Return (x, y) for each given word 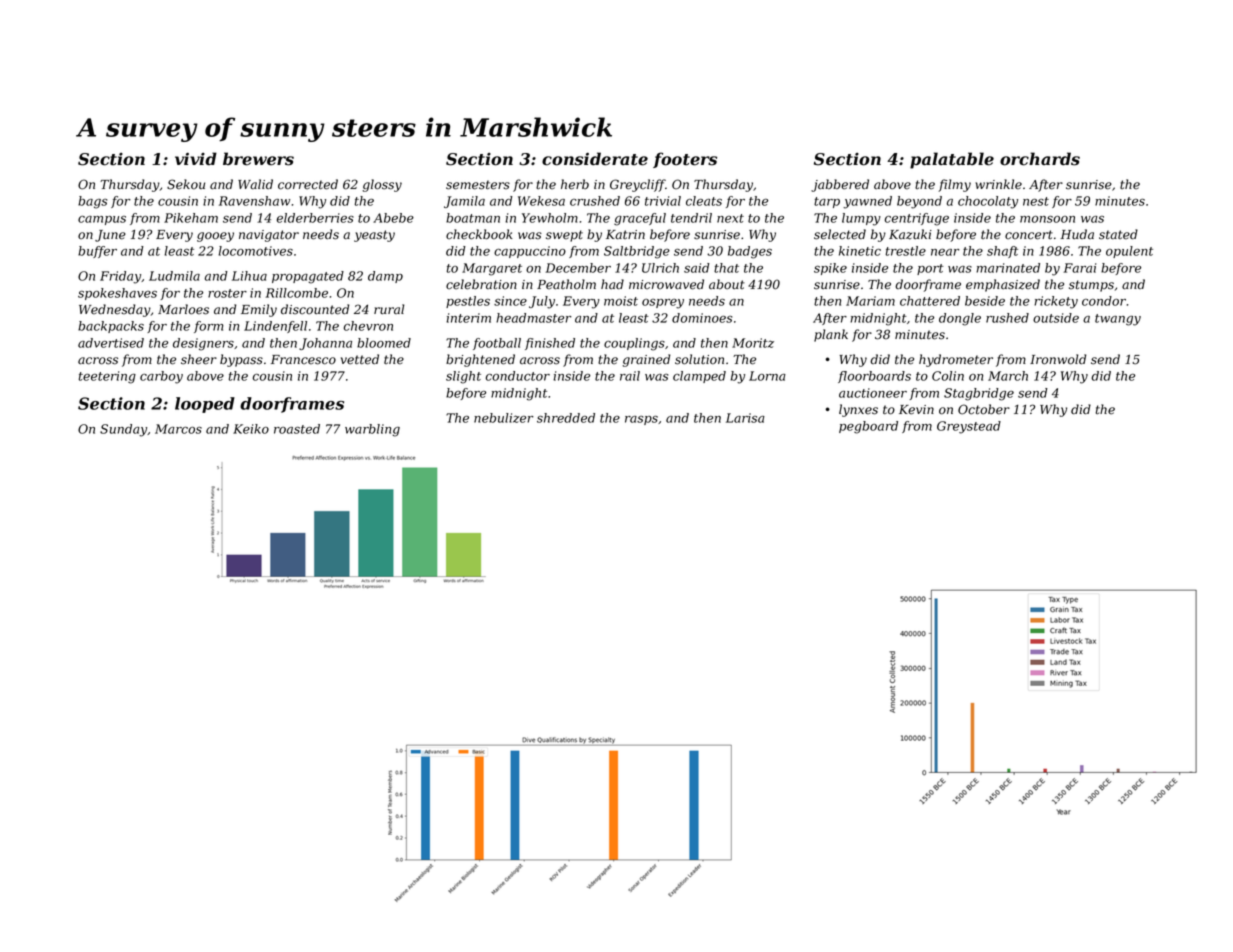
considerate (595, 159)
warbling (372, 430)
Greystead (969, 427)
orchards (1040, 159)
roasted (297, 429)
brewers (258, 159)
